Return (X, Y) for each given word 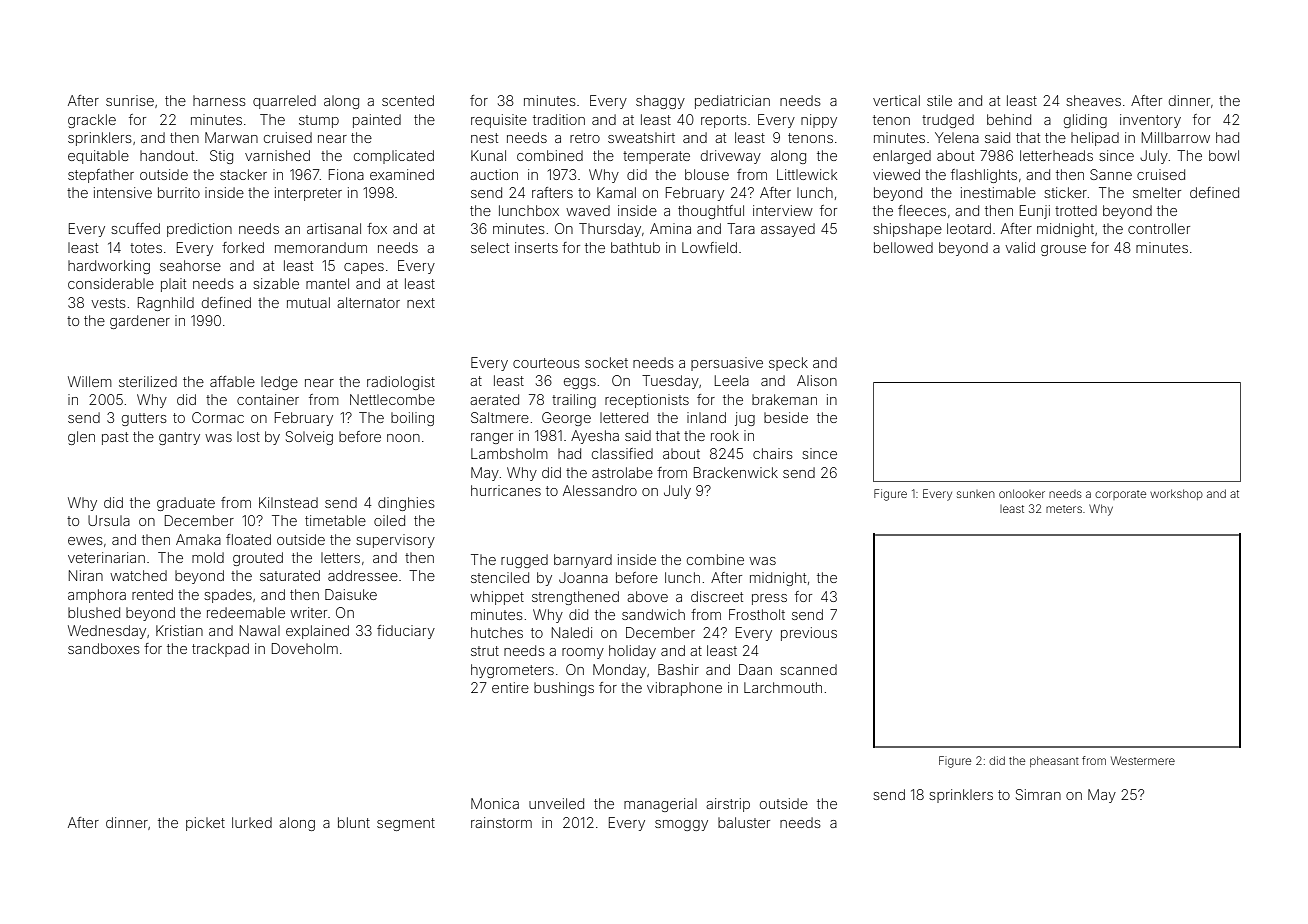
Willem (90, 381)
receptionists (647, 401)
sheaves (1093, 100)
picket (205, 824)
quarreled (284, 102)
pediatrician (732, 102)
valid (1020, 247)
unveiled (556, 803)
